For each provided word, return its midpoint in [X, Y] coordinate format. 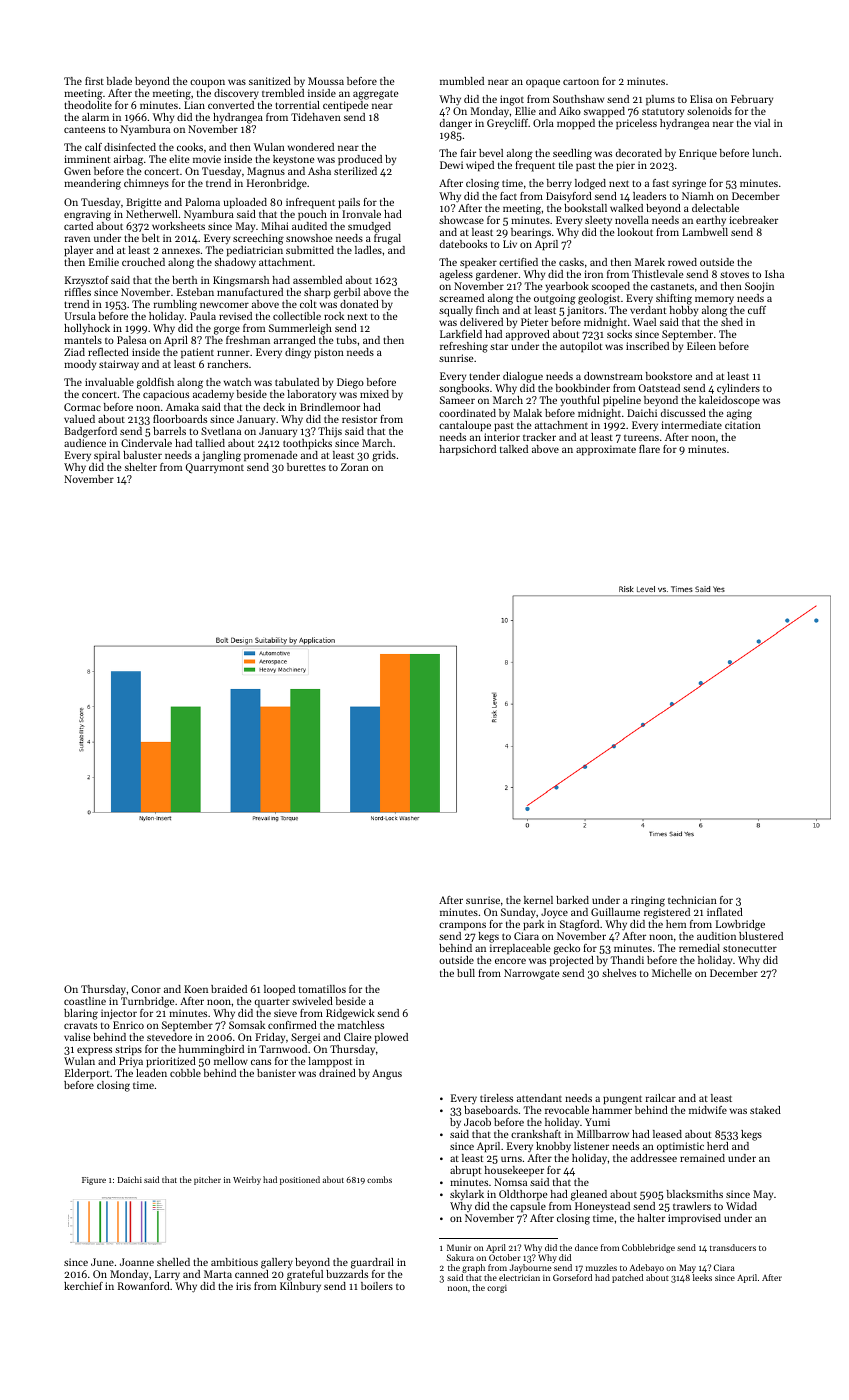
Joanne [137, 1262]
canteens [84, 129]
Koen [196, 989]
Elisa [701, 99]
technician [692, 900]
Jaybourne [530, 1268]
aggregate [376, 95]
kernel [538, 900]
